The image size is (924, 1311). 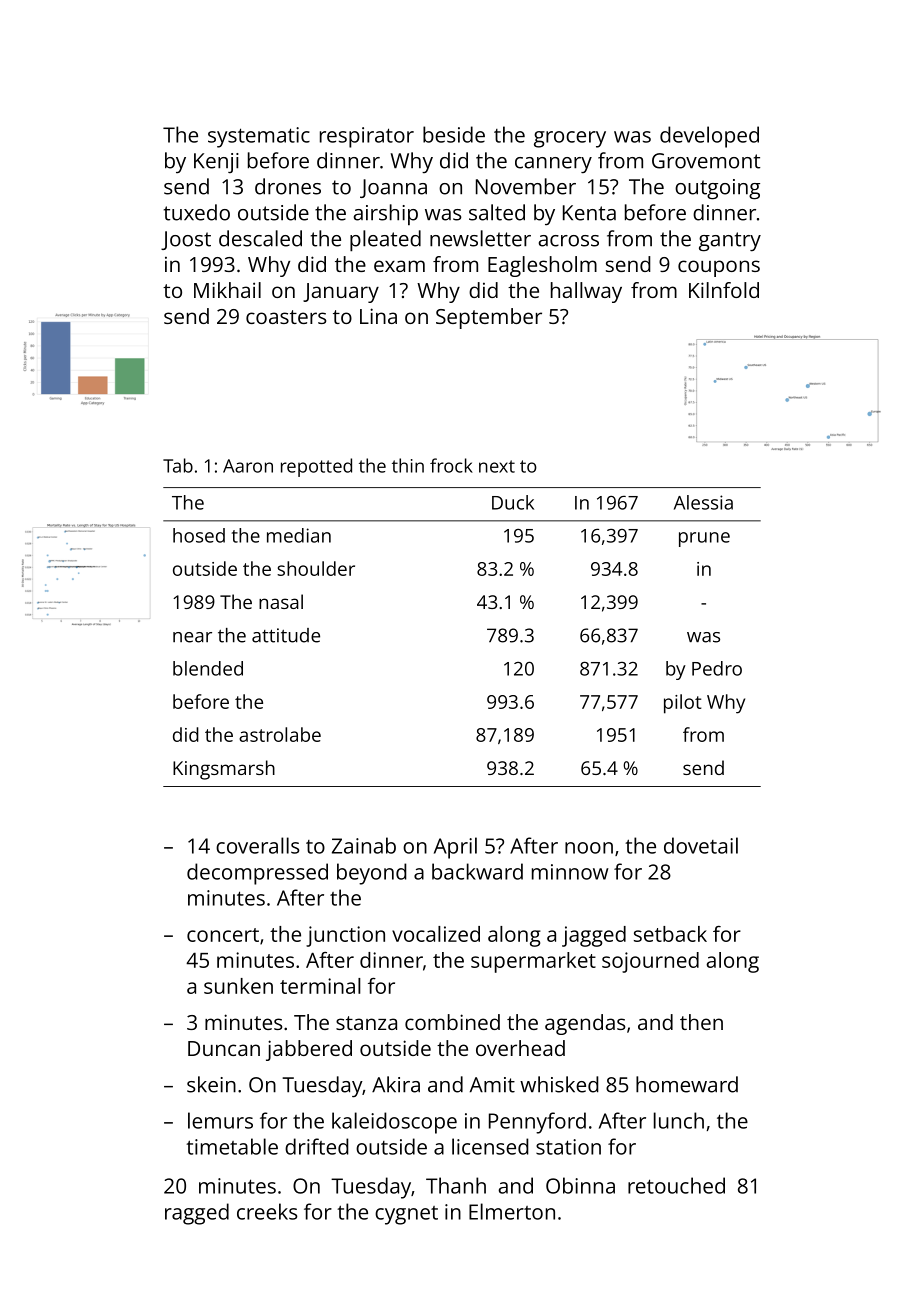 I want to click on cygnet, so click(x=406, y=1215).
